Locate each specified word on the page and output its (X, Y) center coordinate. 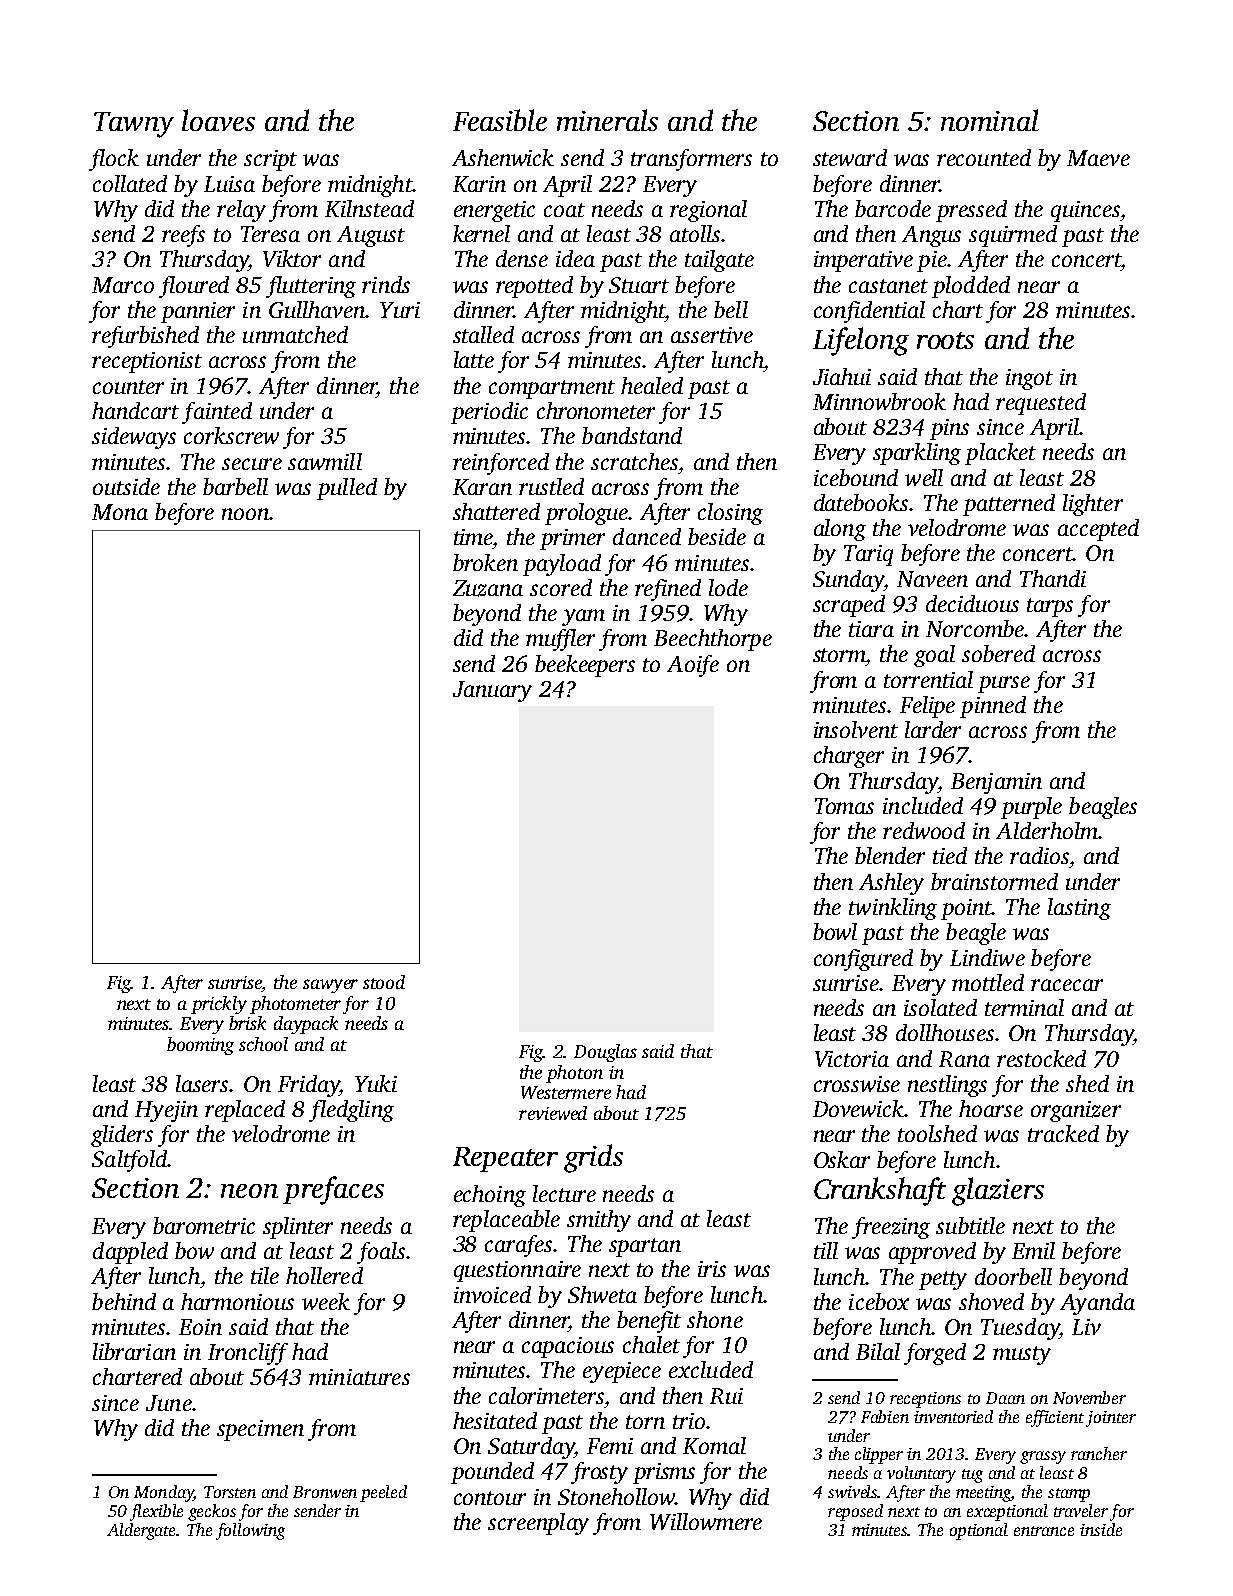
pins (949, 429)
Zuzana (488, 588)
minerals (607, 120)
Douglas (605, 1053)
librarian (134, 1351)
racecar (1067, 985)
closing (730, 514)
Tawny (134, 125)
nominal (990, 120)
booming (200, 1046)
